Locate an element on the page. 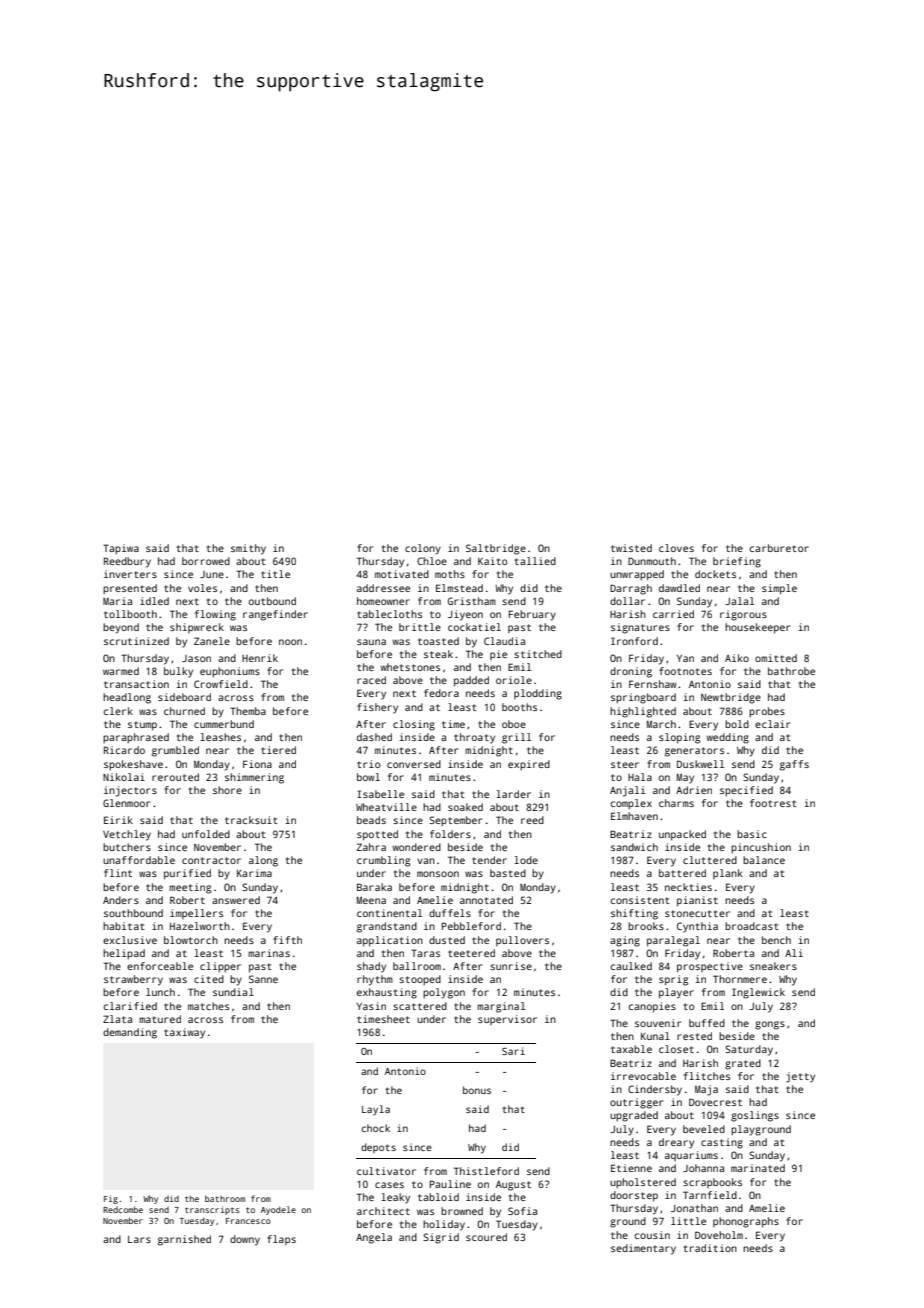  oriole is located at coordinates (514, 680).
